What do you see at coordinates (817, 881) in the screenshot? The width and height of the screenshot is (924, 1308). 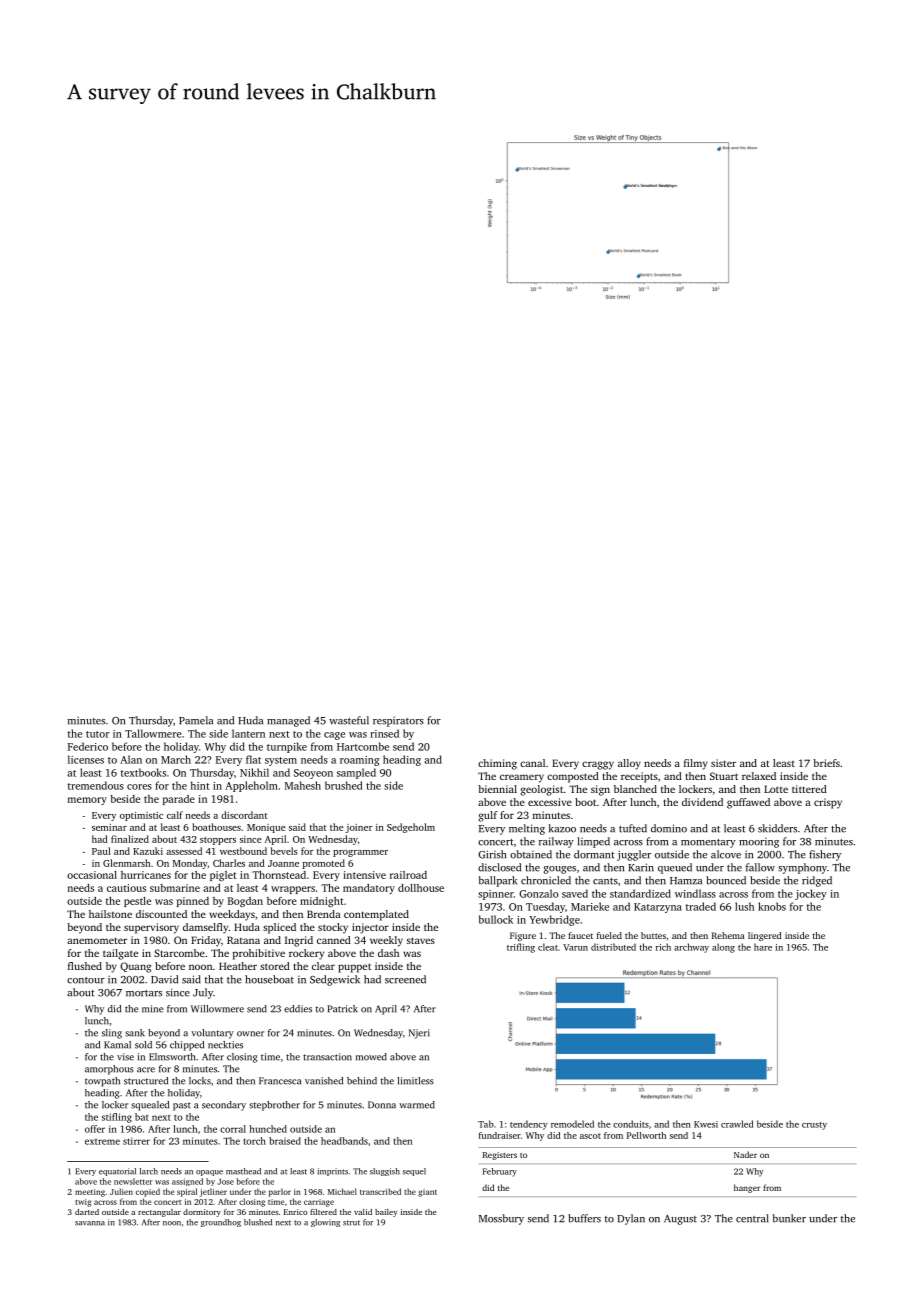 I see `ridged` at bounding box center [817, 881].
